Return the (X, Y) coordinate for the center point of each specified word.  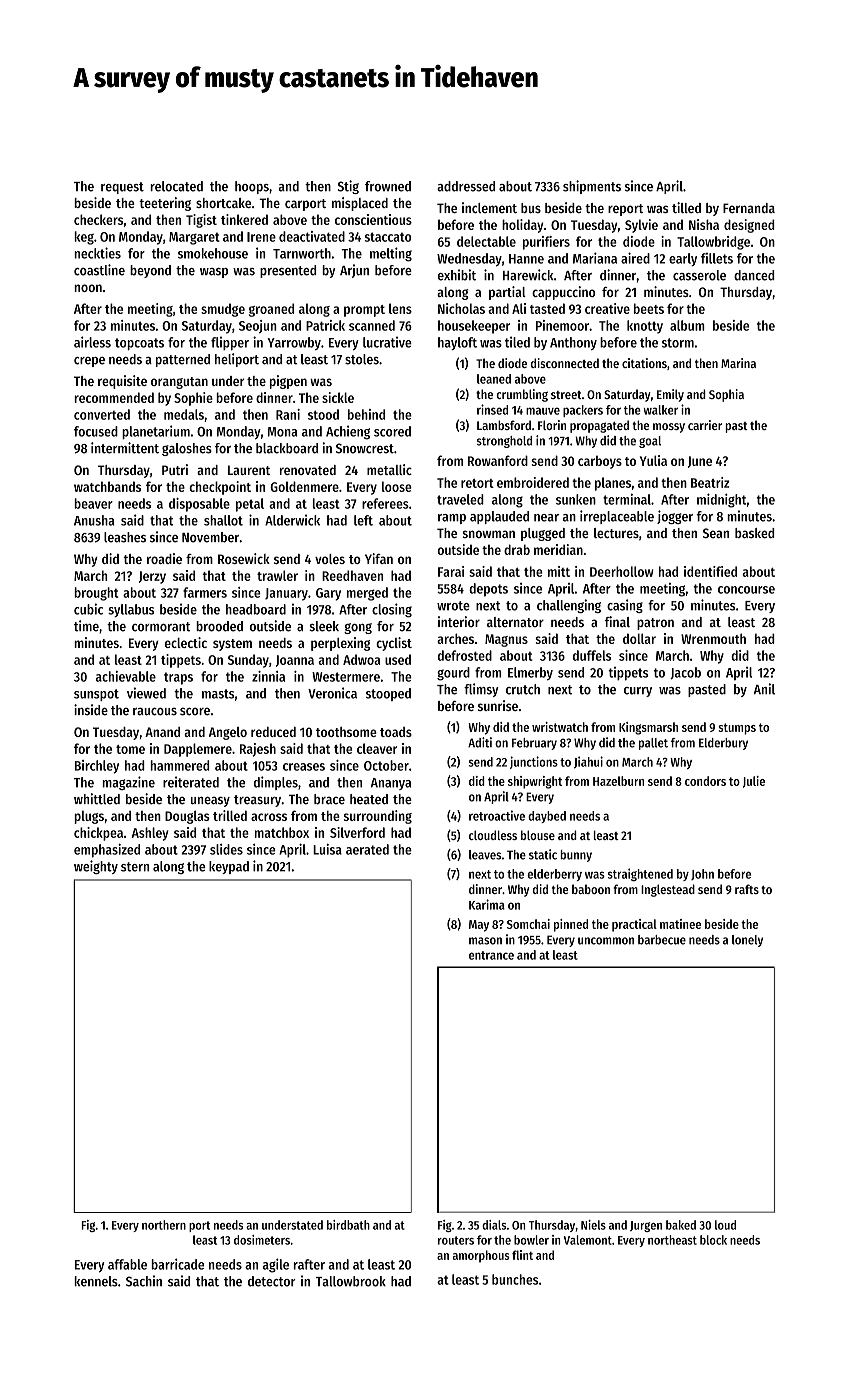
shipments (592, 187)
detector (272, 1281)
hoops (252, 187)
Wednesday (469, 260)
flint (522, 1255)
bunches (515, 1279)
